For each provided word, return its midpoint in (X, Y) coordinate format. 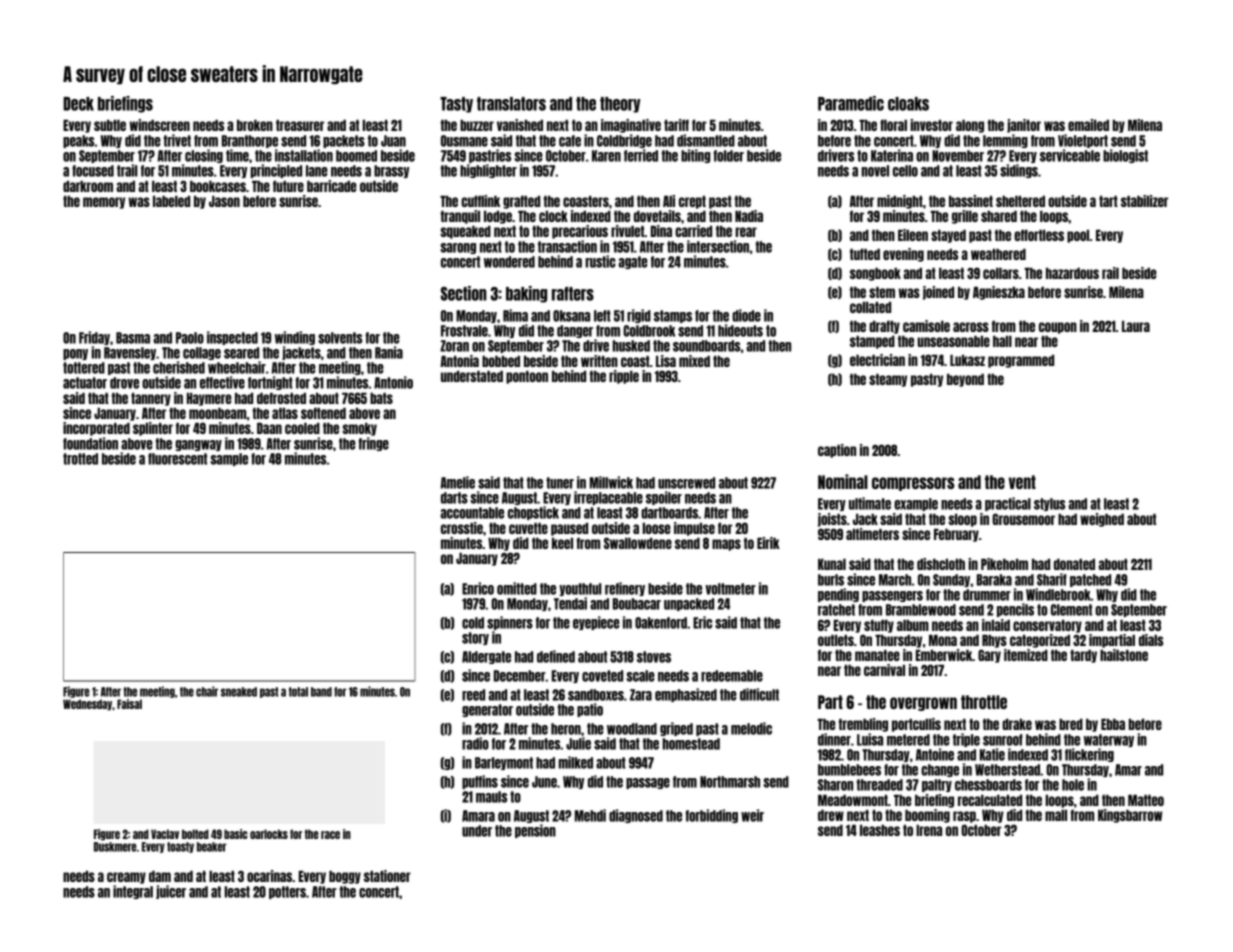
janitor (1024, 126)
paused (569, 529)
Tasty (456, 105)
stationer (387, 876)
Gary (989, 656)
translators (511, 104)
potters (287, 892)
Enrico (478, 588)
